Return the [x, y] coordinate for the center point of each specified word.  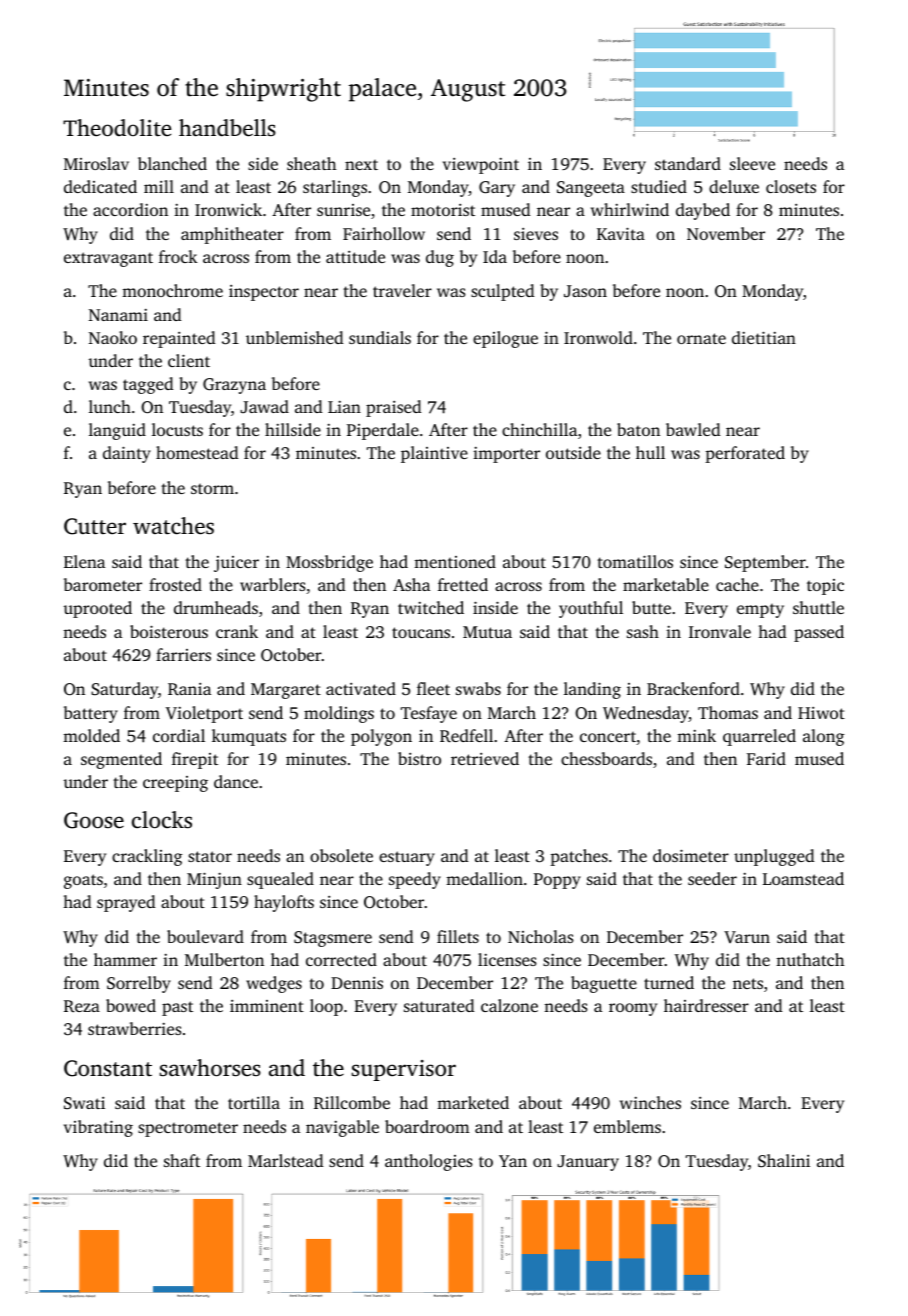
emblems [627, 1126]
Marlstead [286, 1160]
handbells [227, 128]
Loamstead [803, 878]
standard [688, 163]
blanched [172, 163]
